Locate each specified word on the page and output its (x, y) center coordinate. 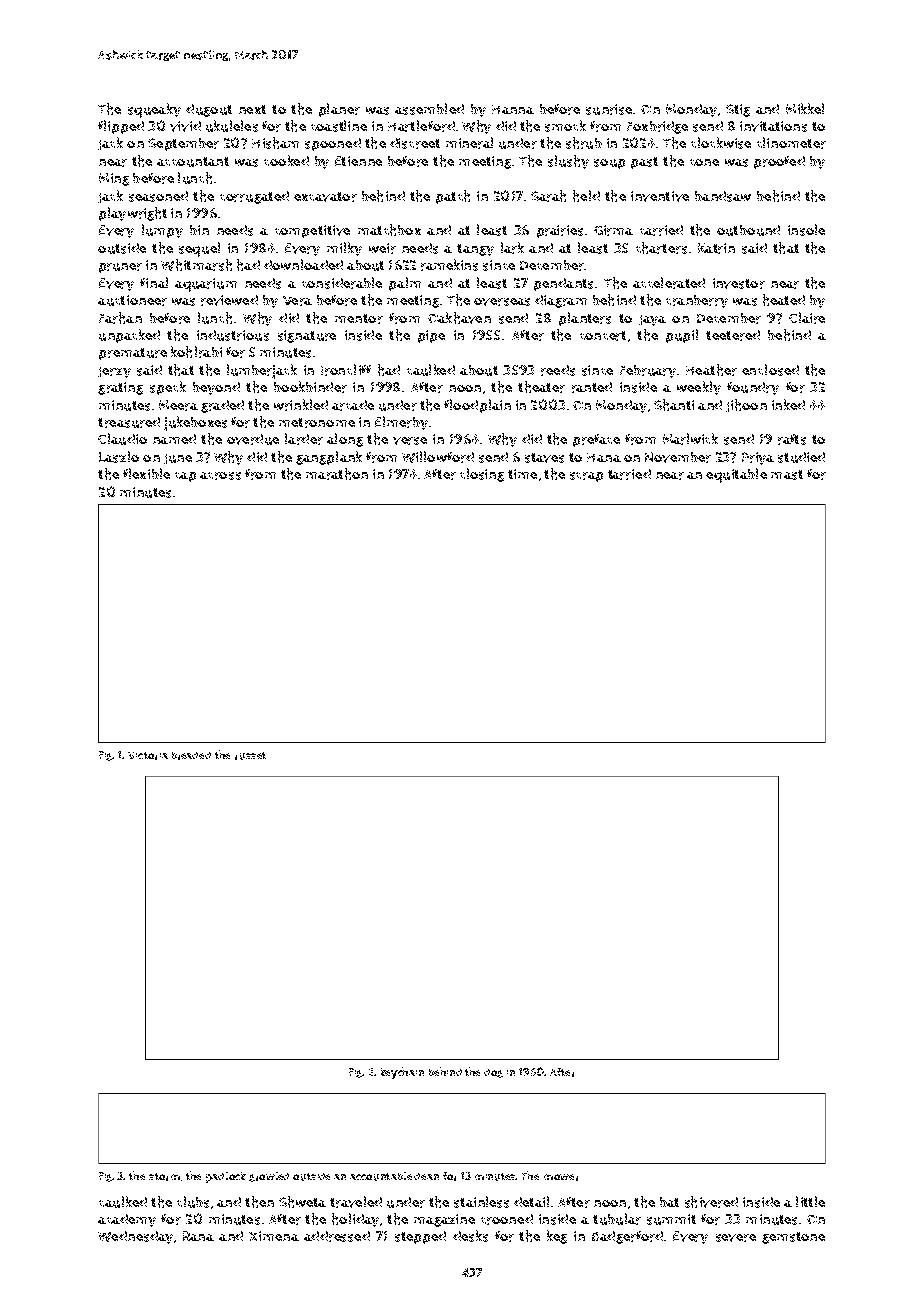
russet (250, 756)
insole (806, 230)
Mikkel (805, 108)
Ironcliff (346, 370)
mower (561, 1177)
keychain (402, 1073)
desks (470, 1236)
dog (493, 1073)
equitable (736, 475)
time (522, 474)
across (220, 476)
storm (164, 1177)
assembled (429, 109)
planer (339, 110)
